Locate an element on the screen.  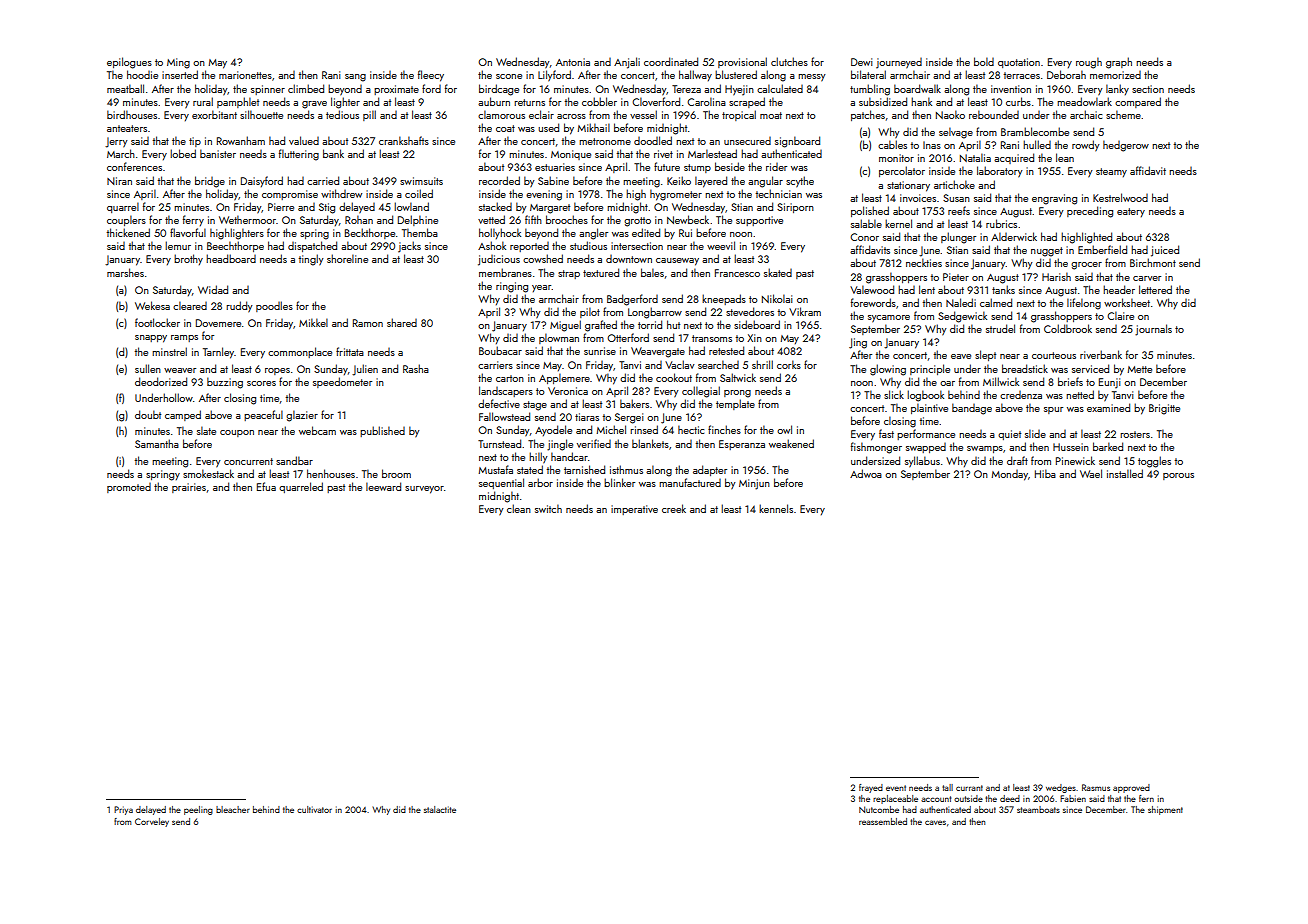
Antonia is located at coordinates (573, 62).
